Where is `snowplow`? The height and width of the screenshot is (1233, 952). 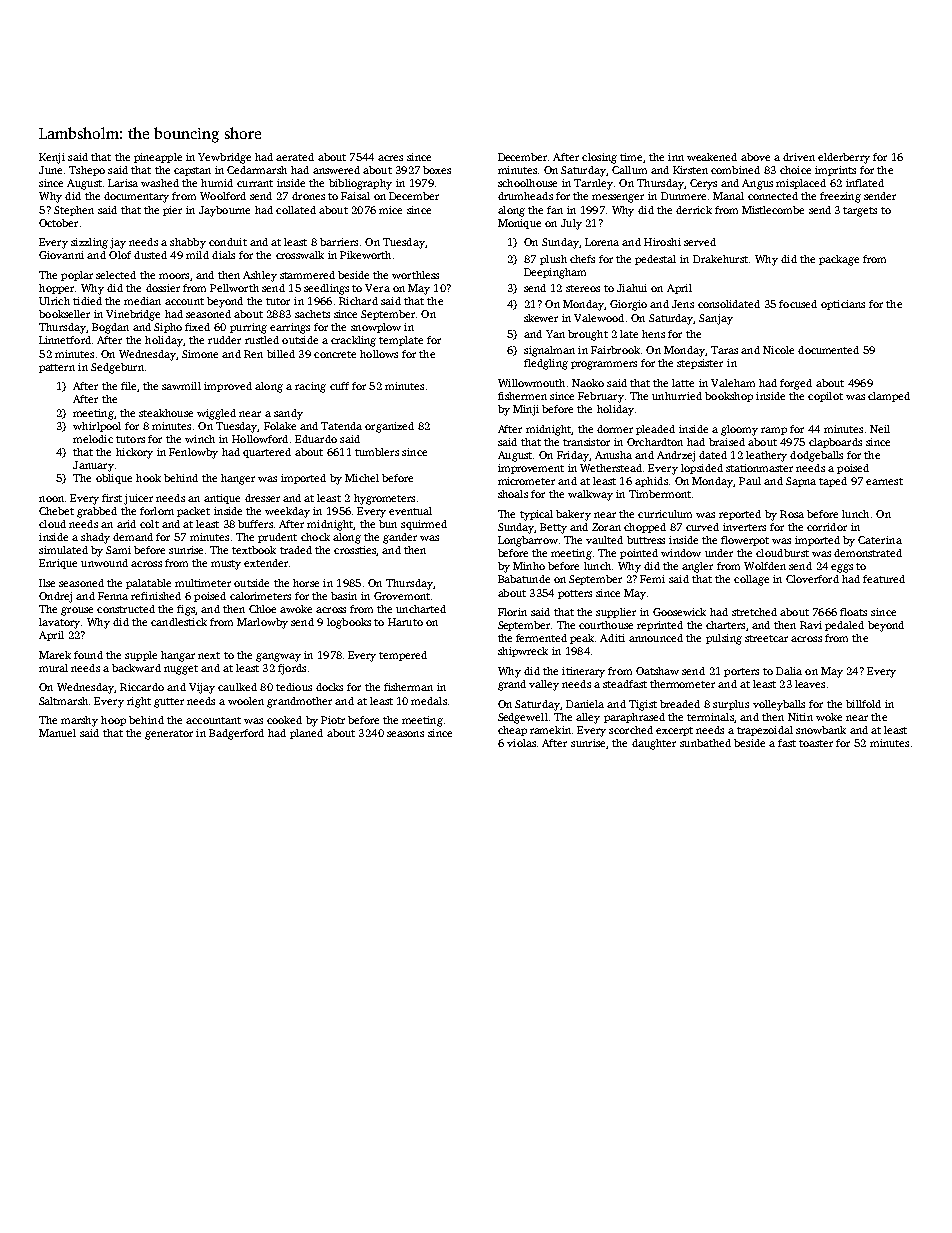
snowplow is located at coordinates (376, 328).
